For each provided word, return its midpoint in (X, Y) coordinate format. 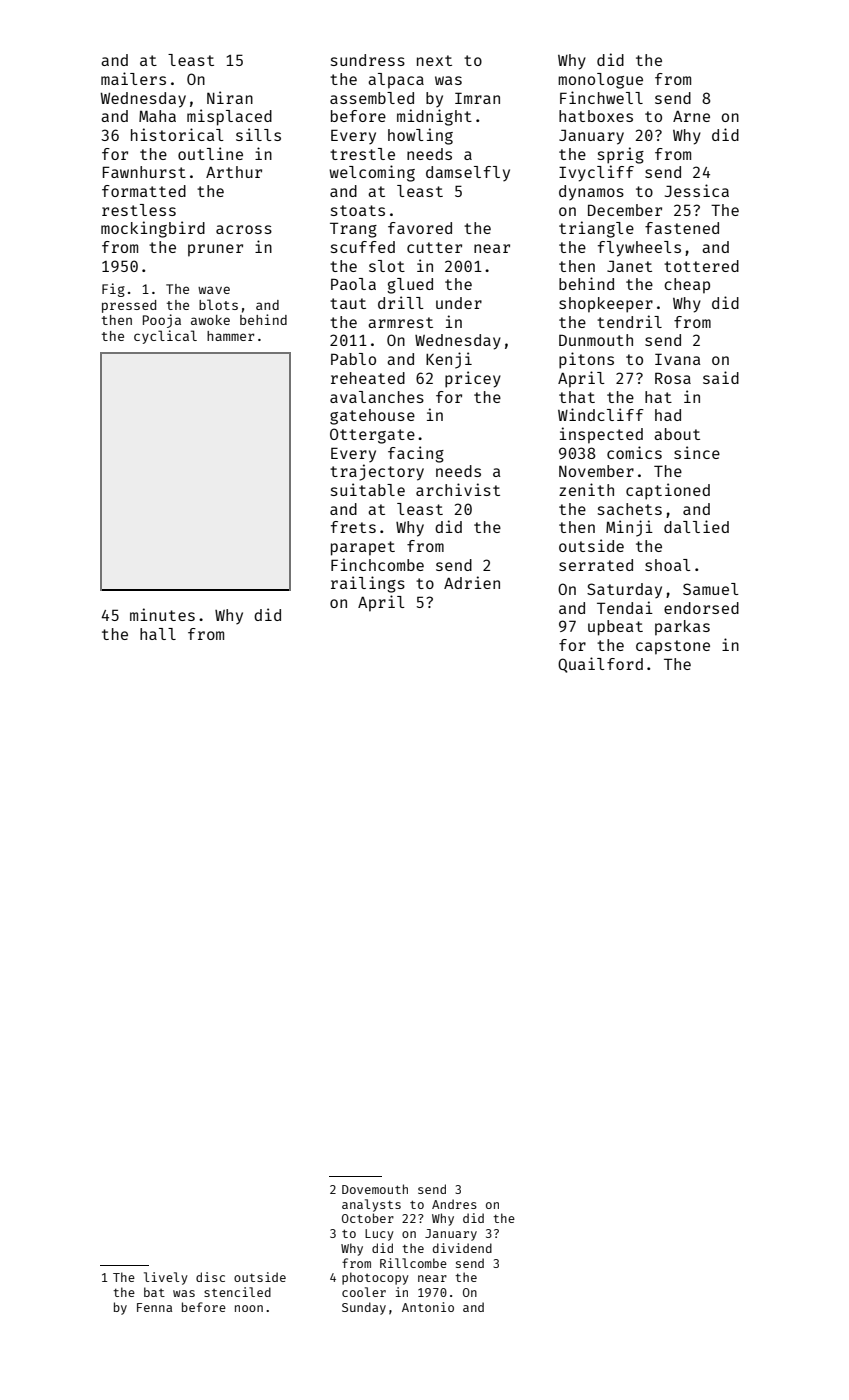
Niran (230, 97)
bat (154, 1292)
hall (158, 634)
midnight (434, 117)
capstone (673, 647)
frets (353, 527)
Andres (454, 1204)
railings (368, 584)
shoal (668, 565)
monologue (600, 81)
